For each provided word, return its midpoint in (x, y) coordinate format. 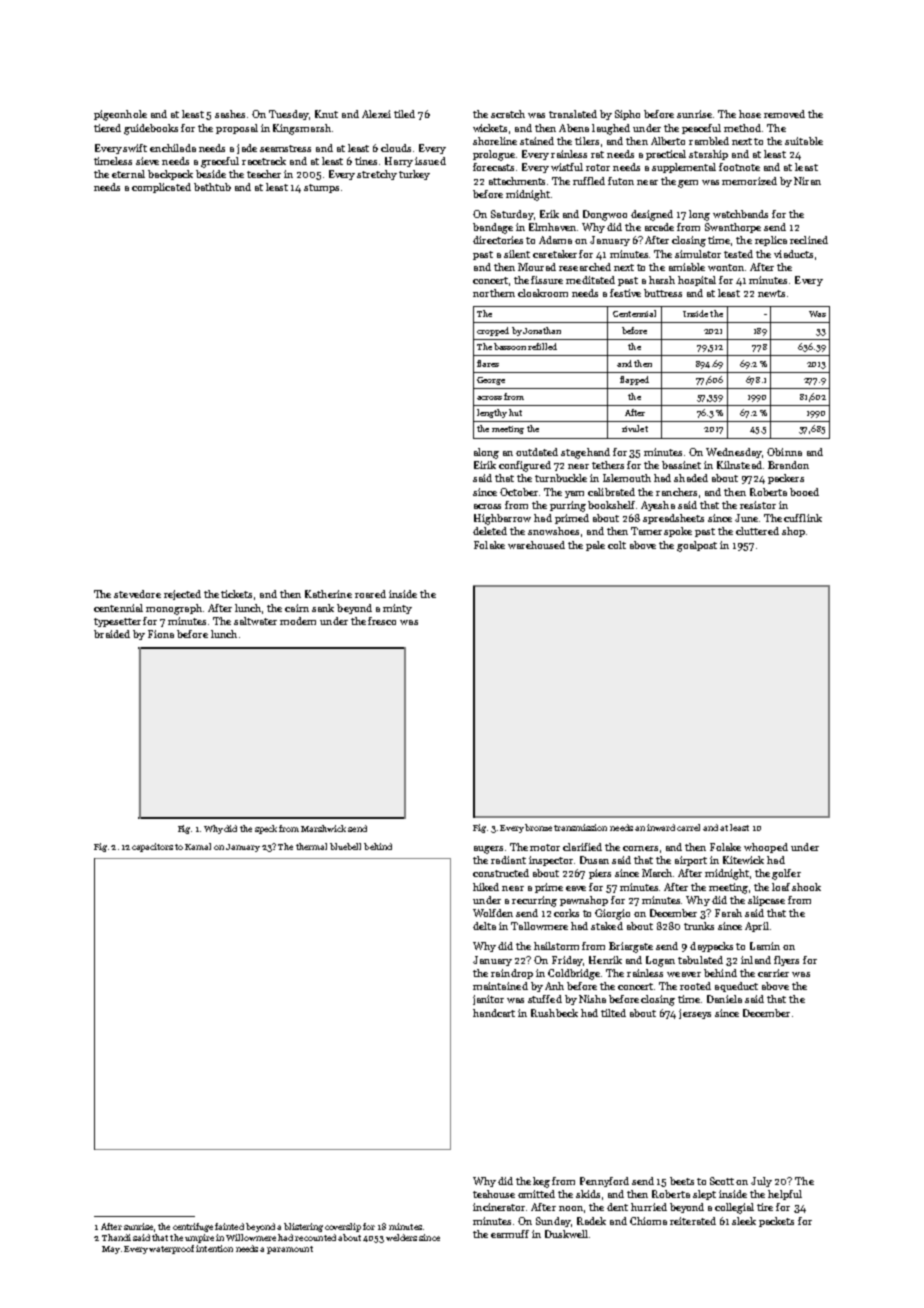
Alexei (376, 114)
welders (401, 1237)
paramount (290, 1250)
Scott (722, 1181)
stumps (321, 188)
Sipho (627, 115)
